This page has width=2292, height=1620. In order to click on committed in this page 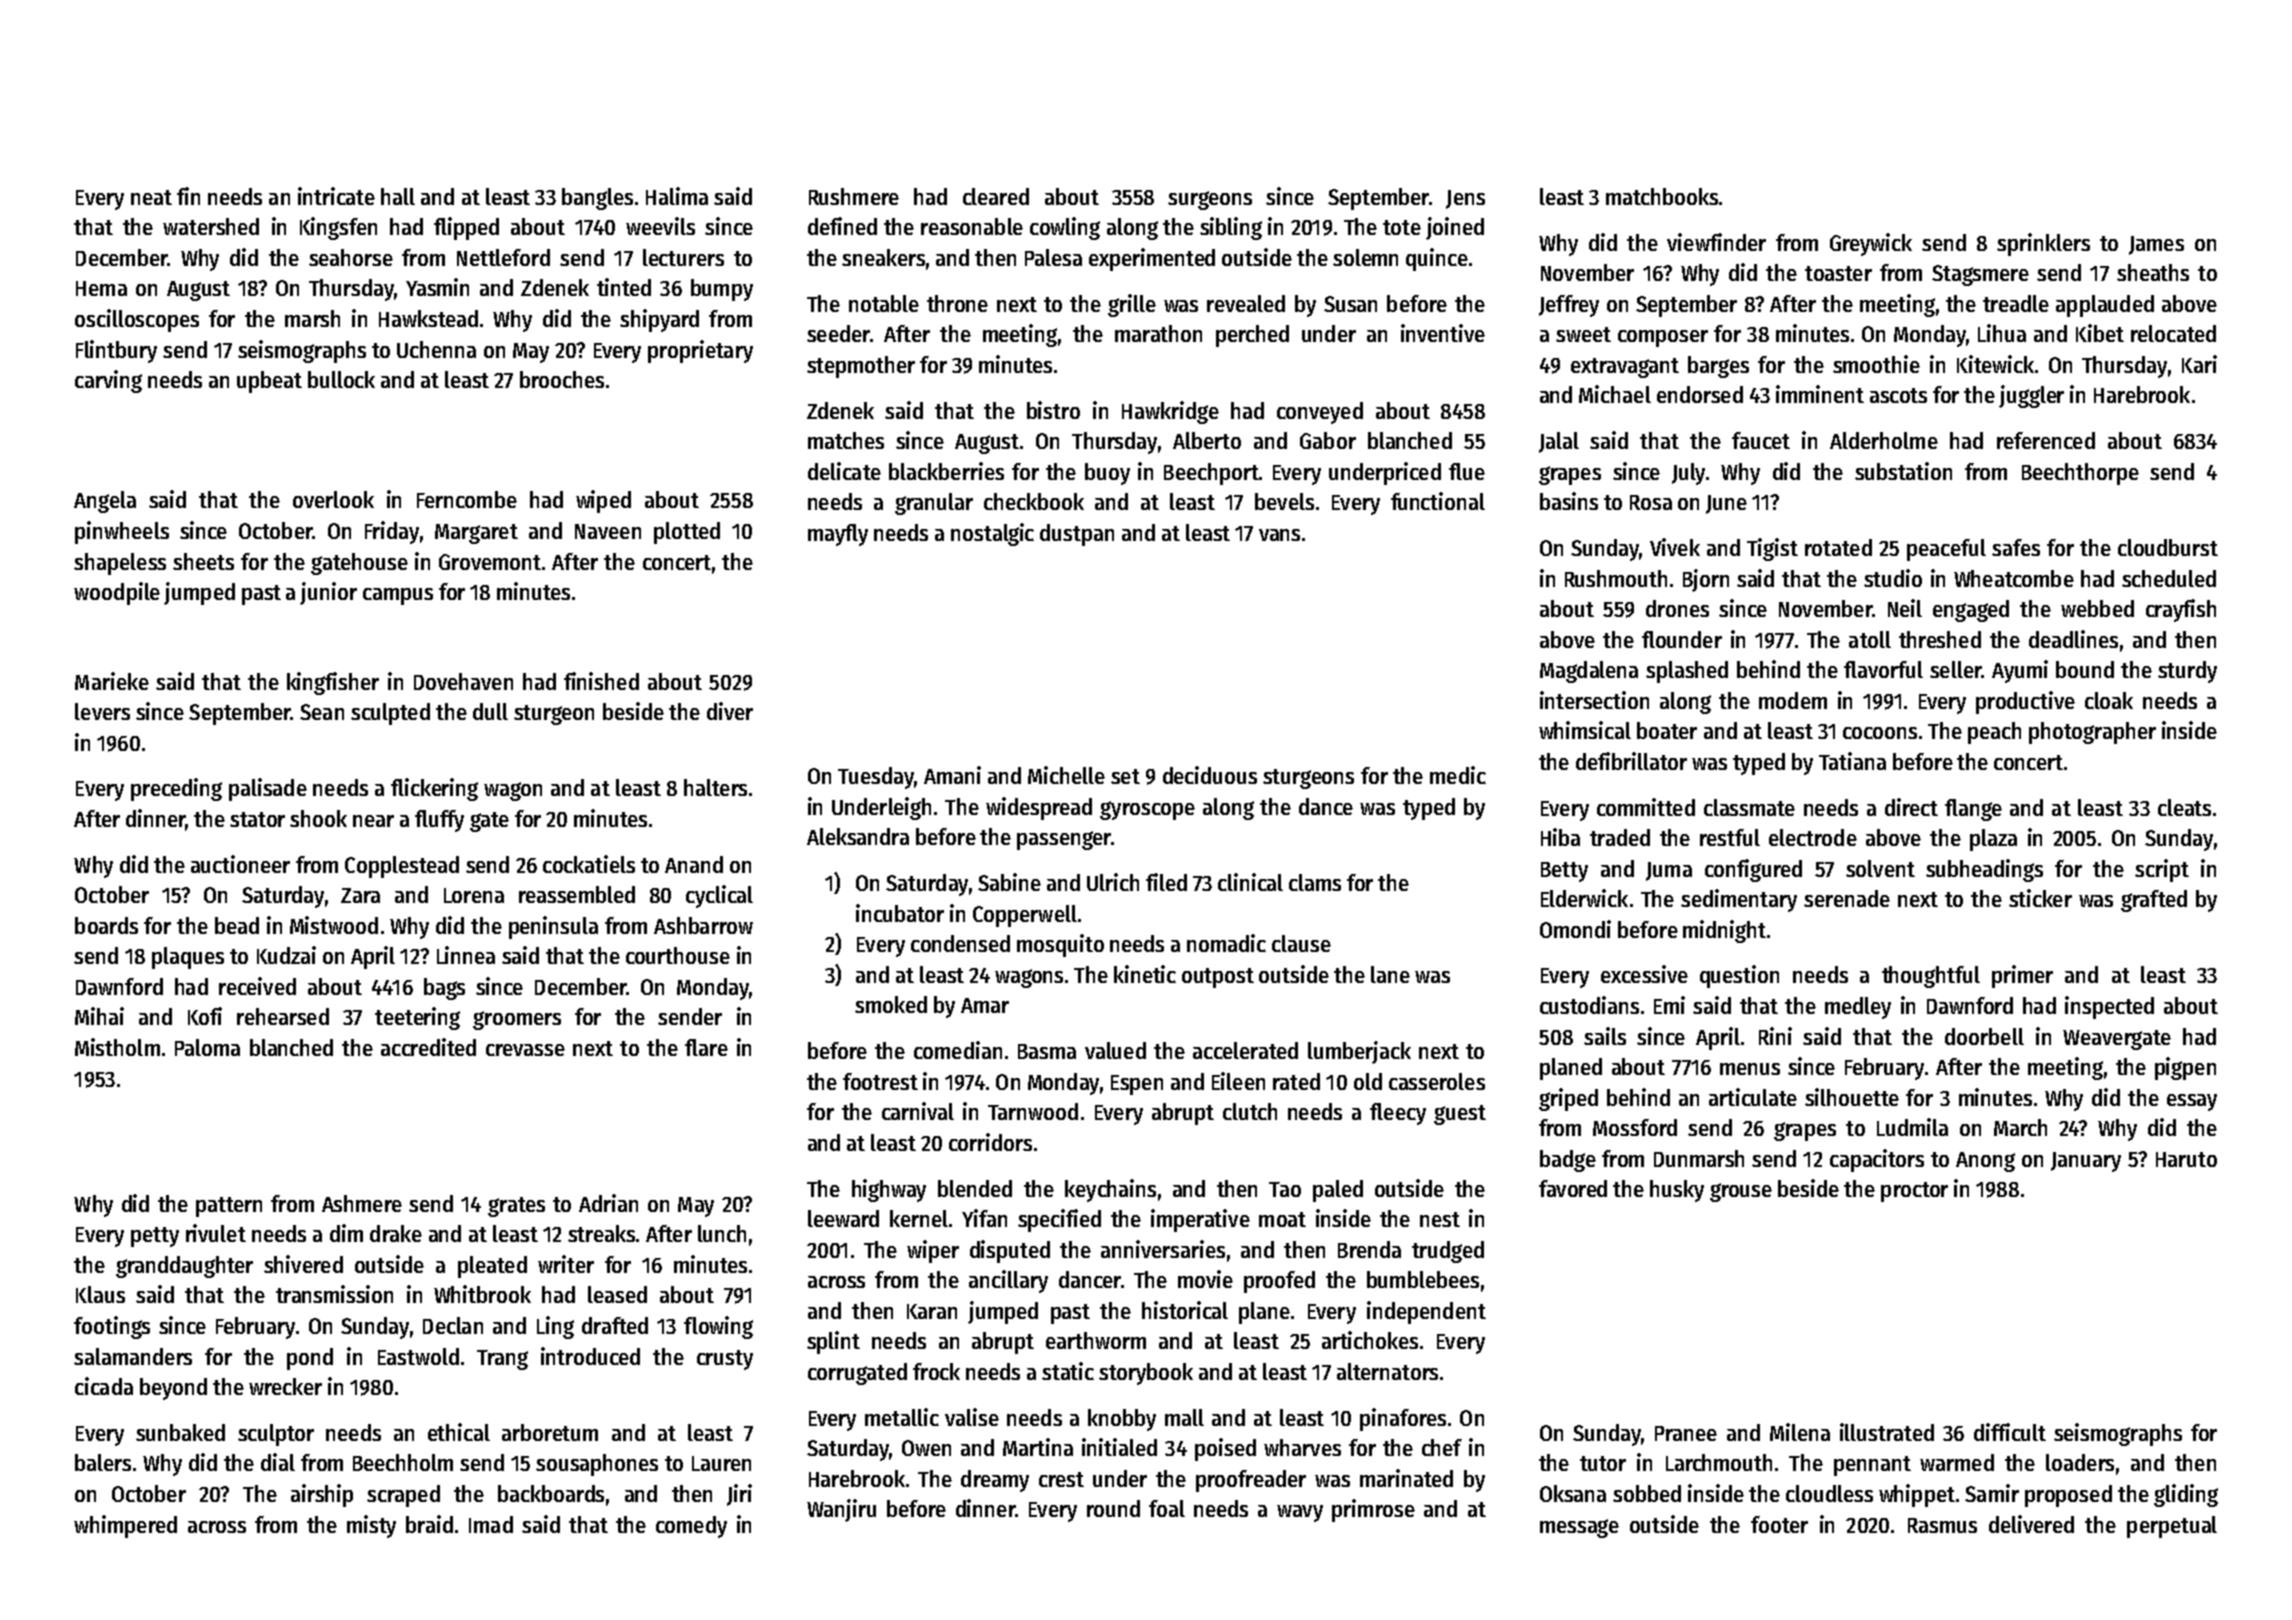, I will do `click(1646, 807)`.
